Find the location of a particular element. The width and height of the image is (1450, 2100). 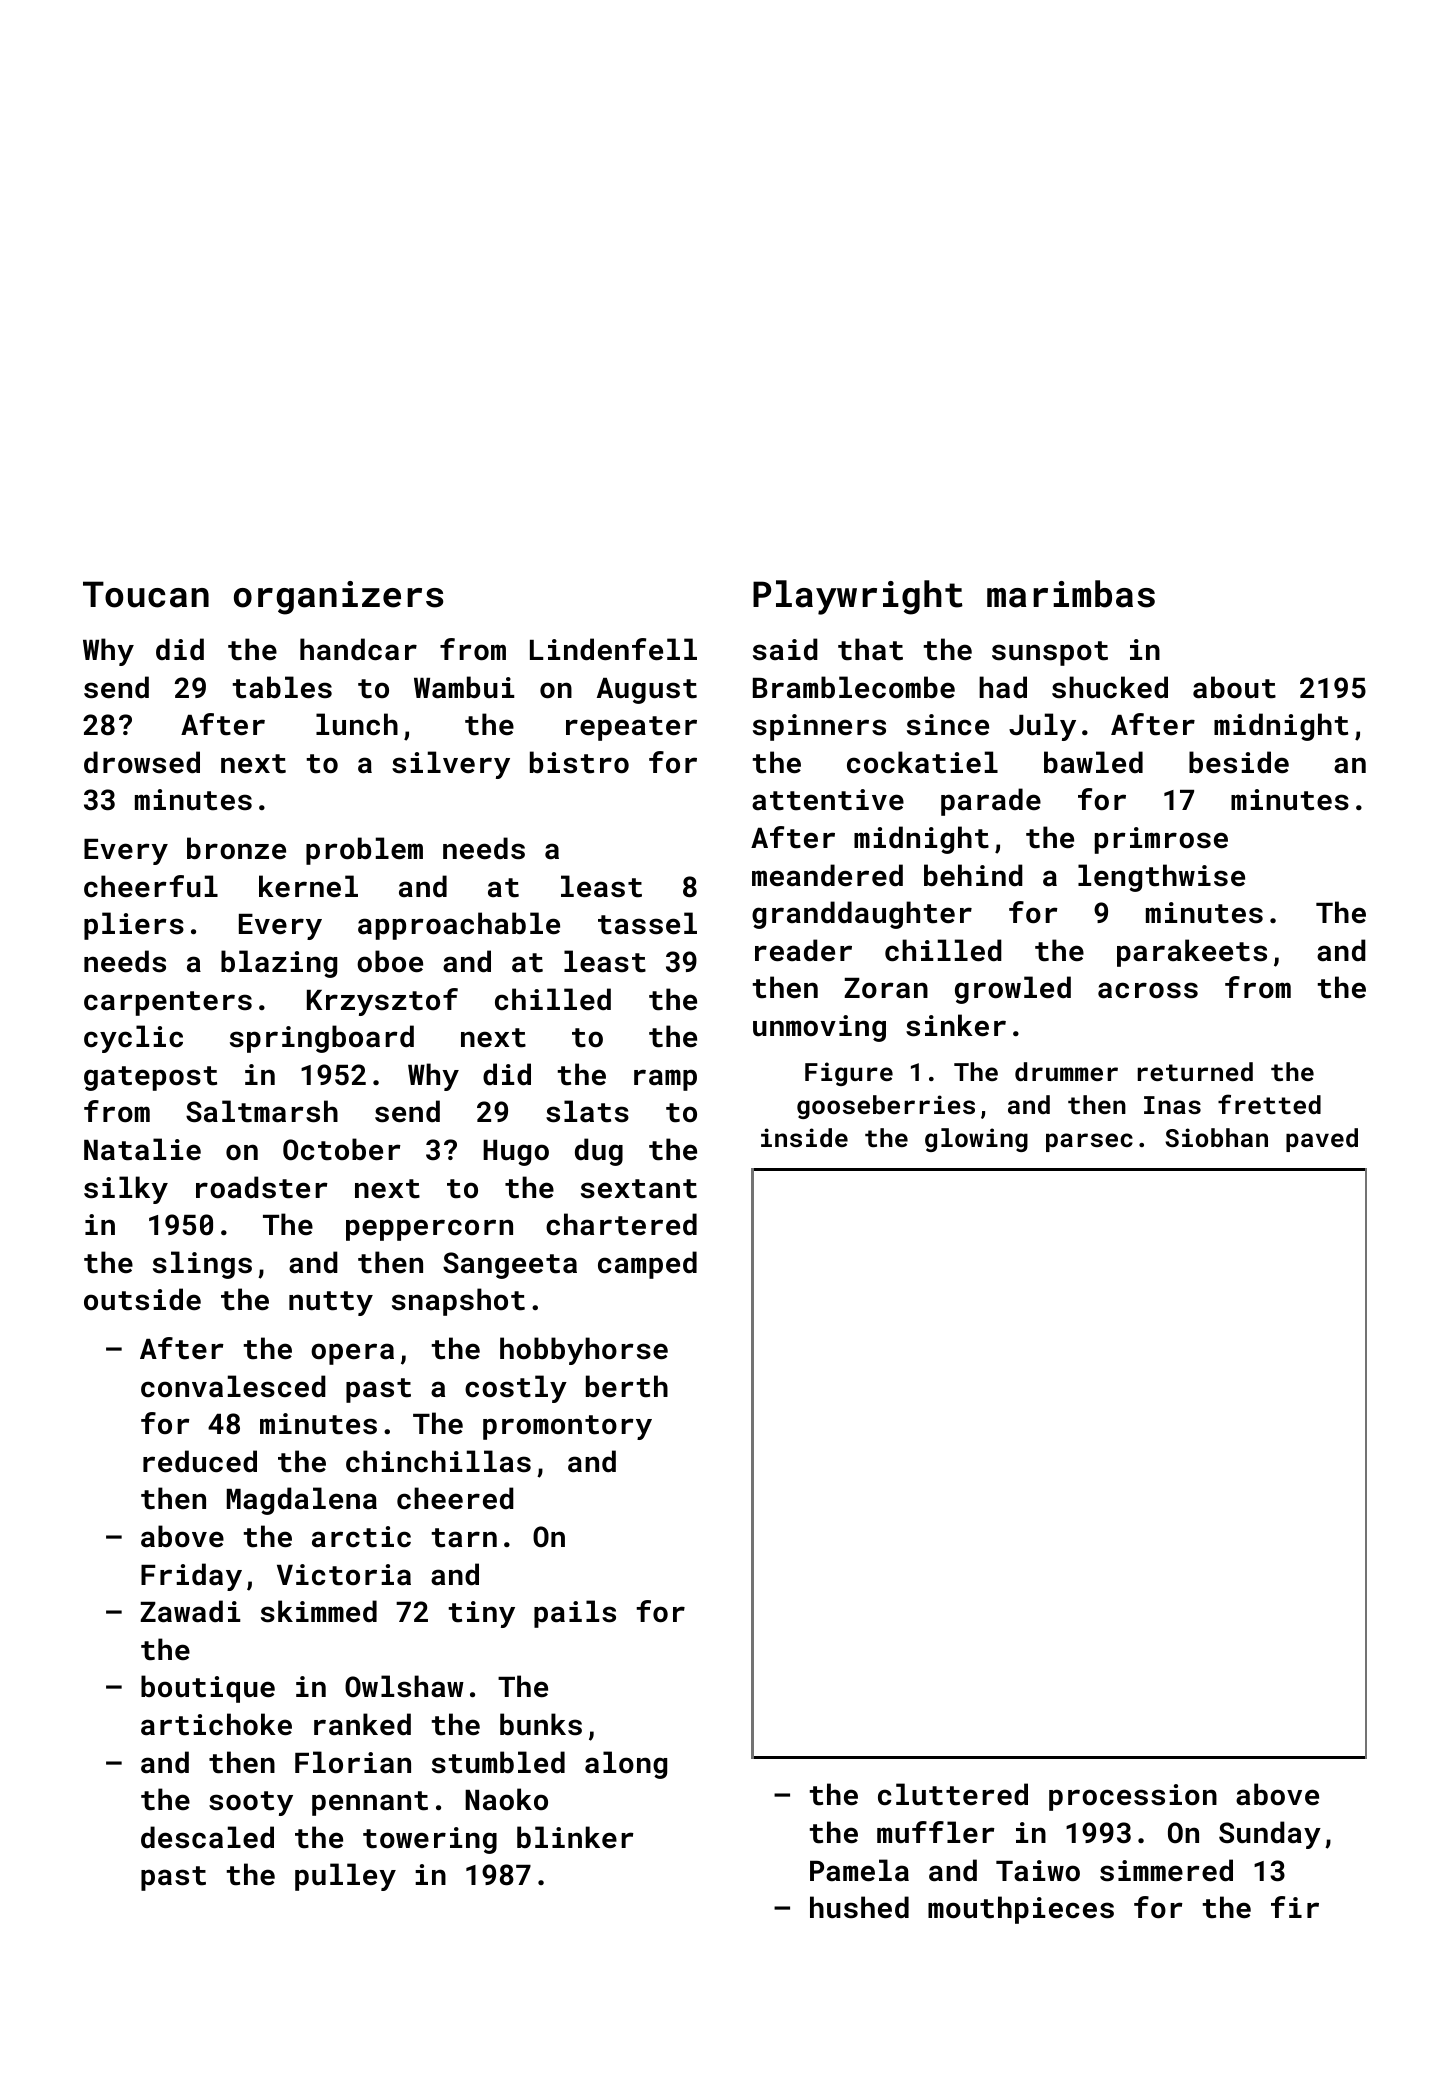

paved is located at coordinates (1322, 1140).
